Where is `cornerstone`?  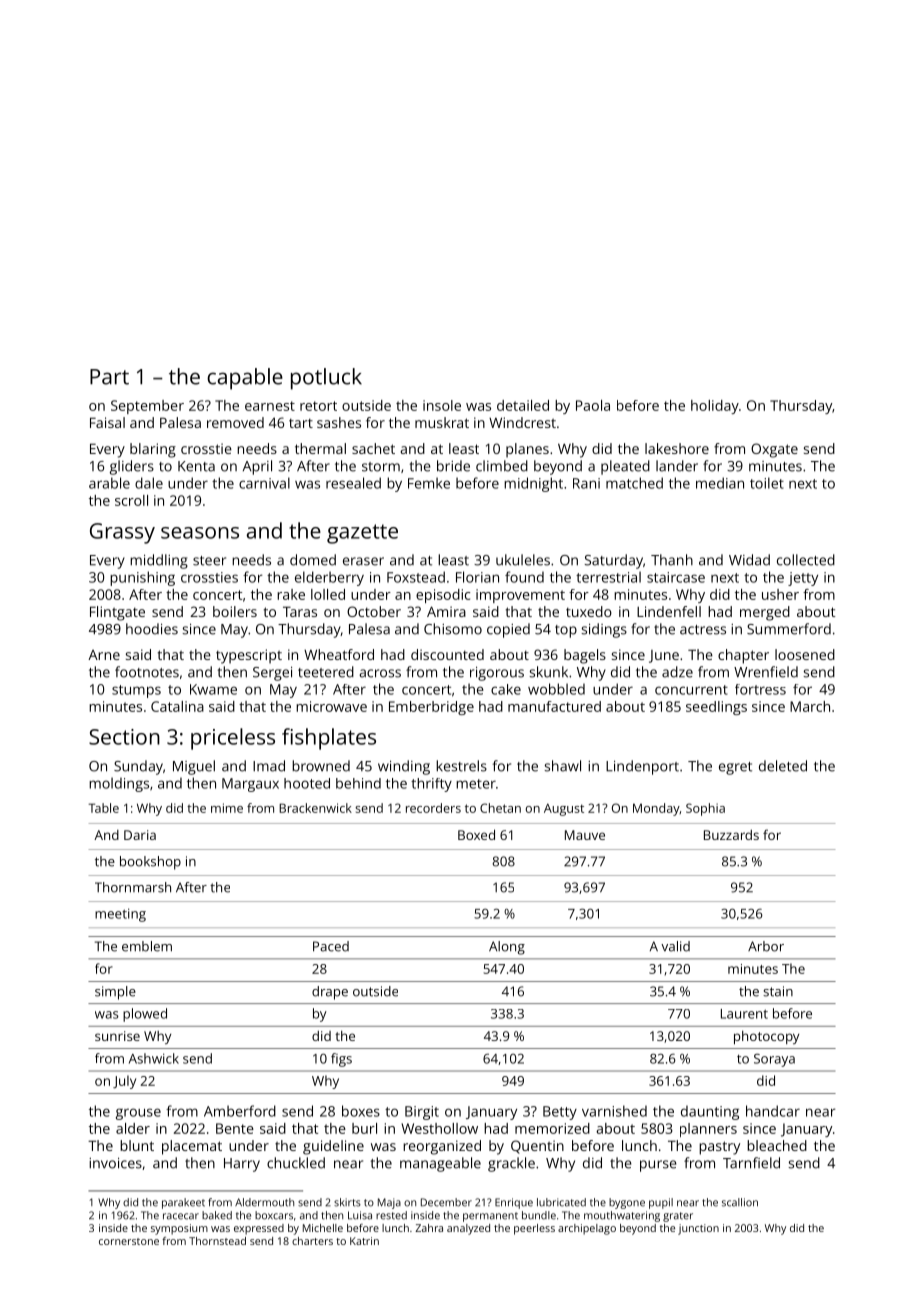 cornerstone is located at coordinates (129, 1241).
